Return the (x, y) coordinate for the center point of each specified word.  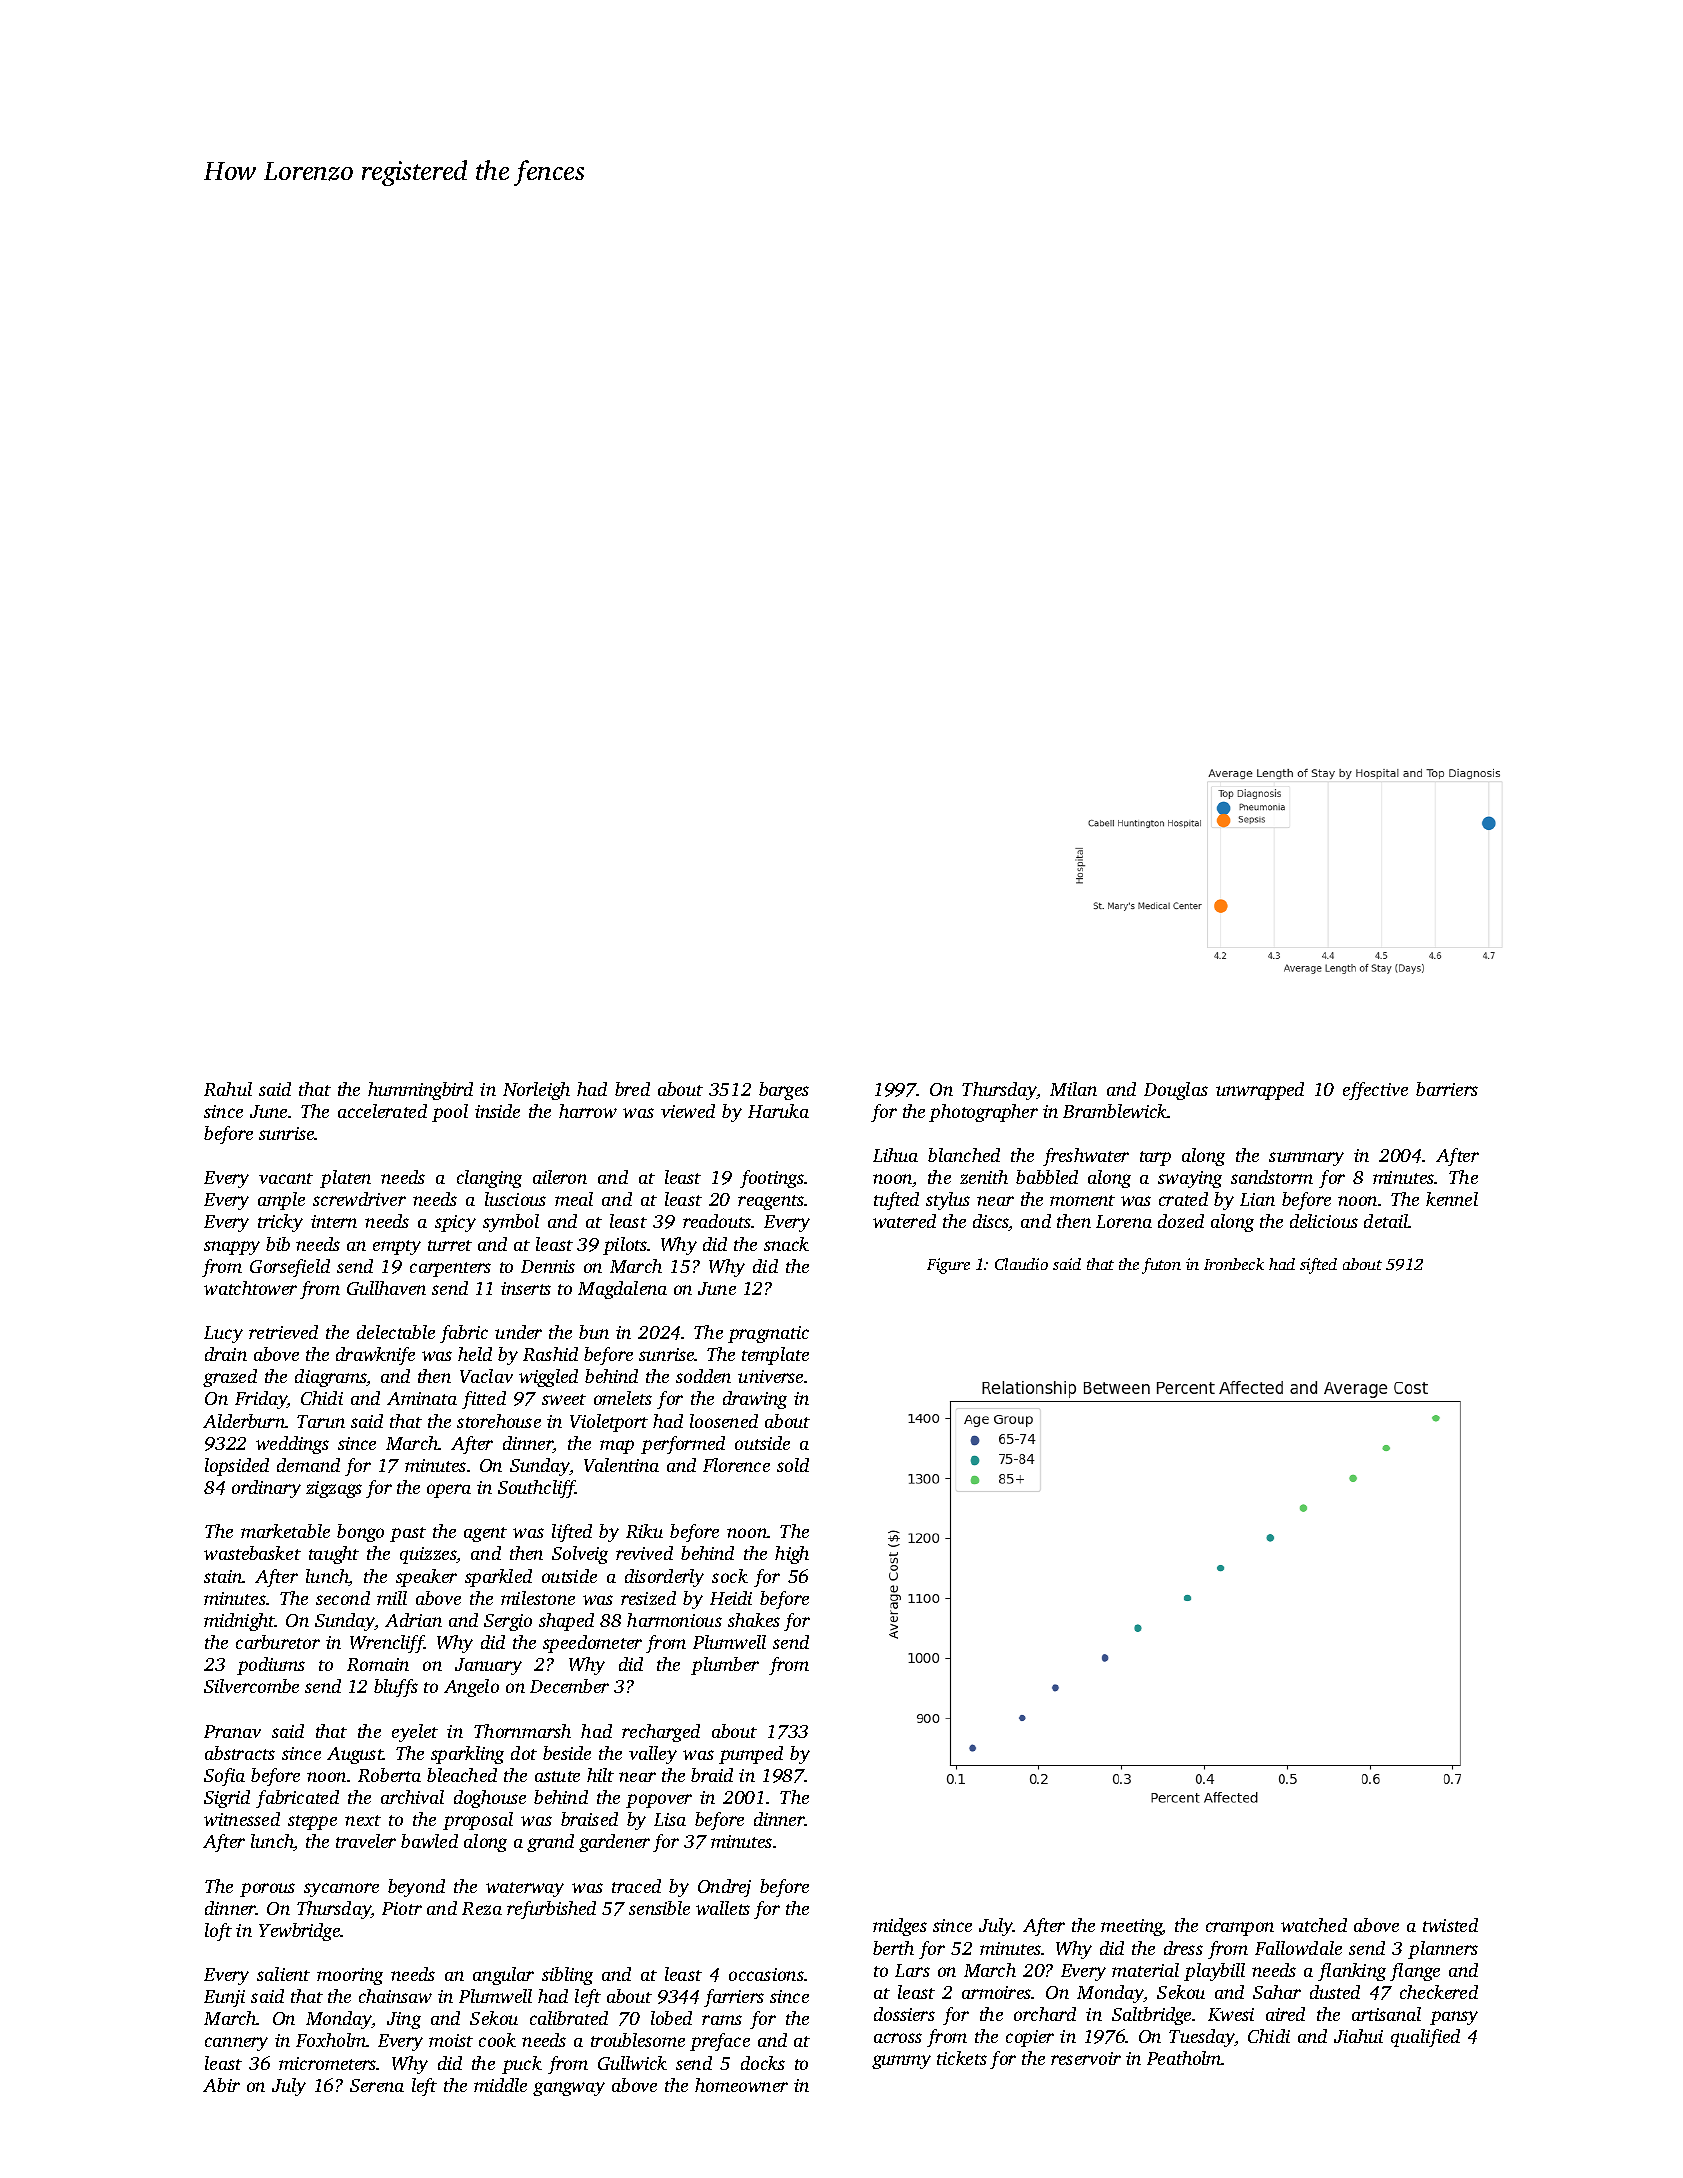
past (408, 1534)
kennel (1452, 1199)
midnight (239, 1622)
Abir (221, 2085)
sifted (1318, 1266)
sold (793, 1465)
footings (772, 1179)
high (792, 1555)
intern (334, 1221)
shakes (754, 1620)
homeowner (741, 2085)
